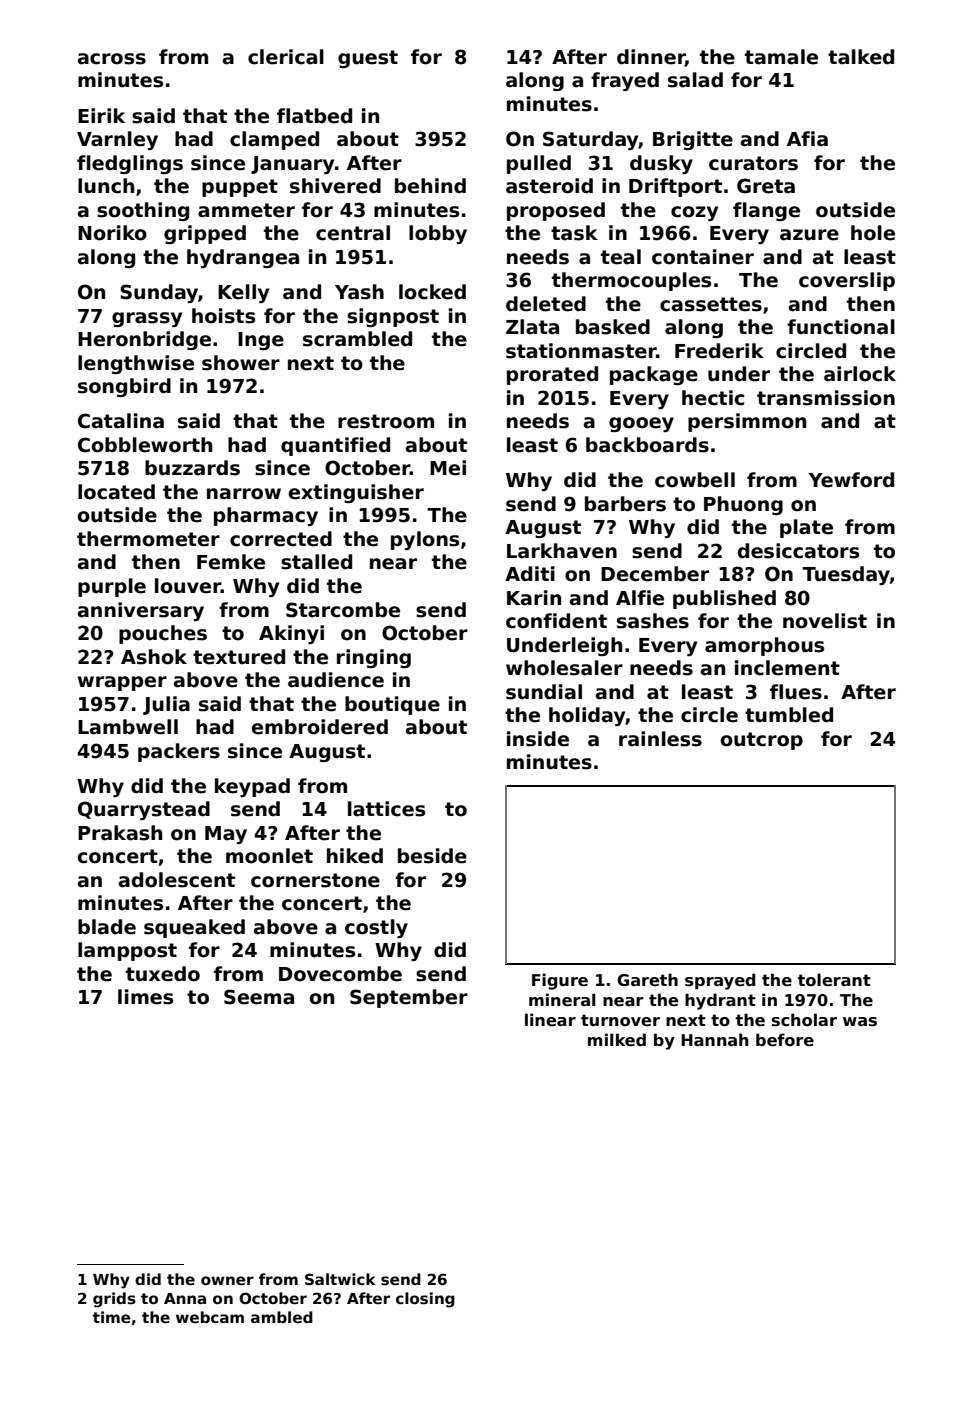 This screenshot has height=1410, width=973. Describe the element at coordinates (860, 1022) in the screenshot. I see `was` at that location.
